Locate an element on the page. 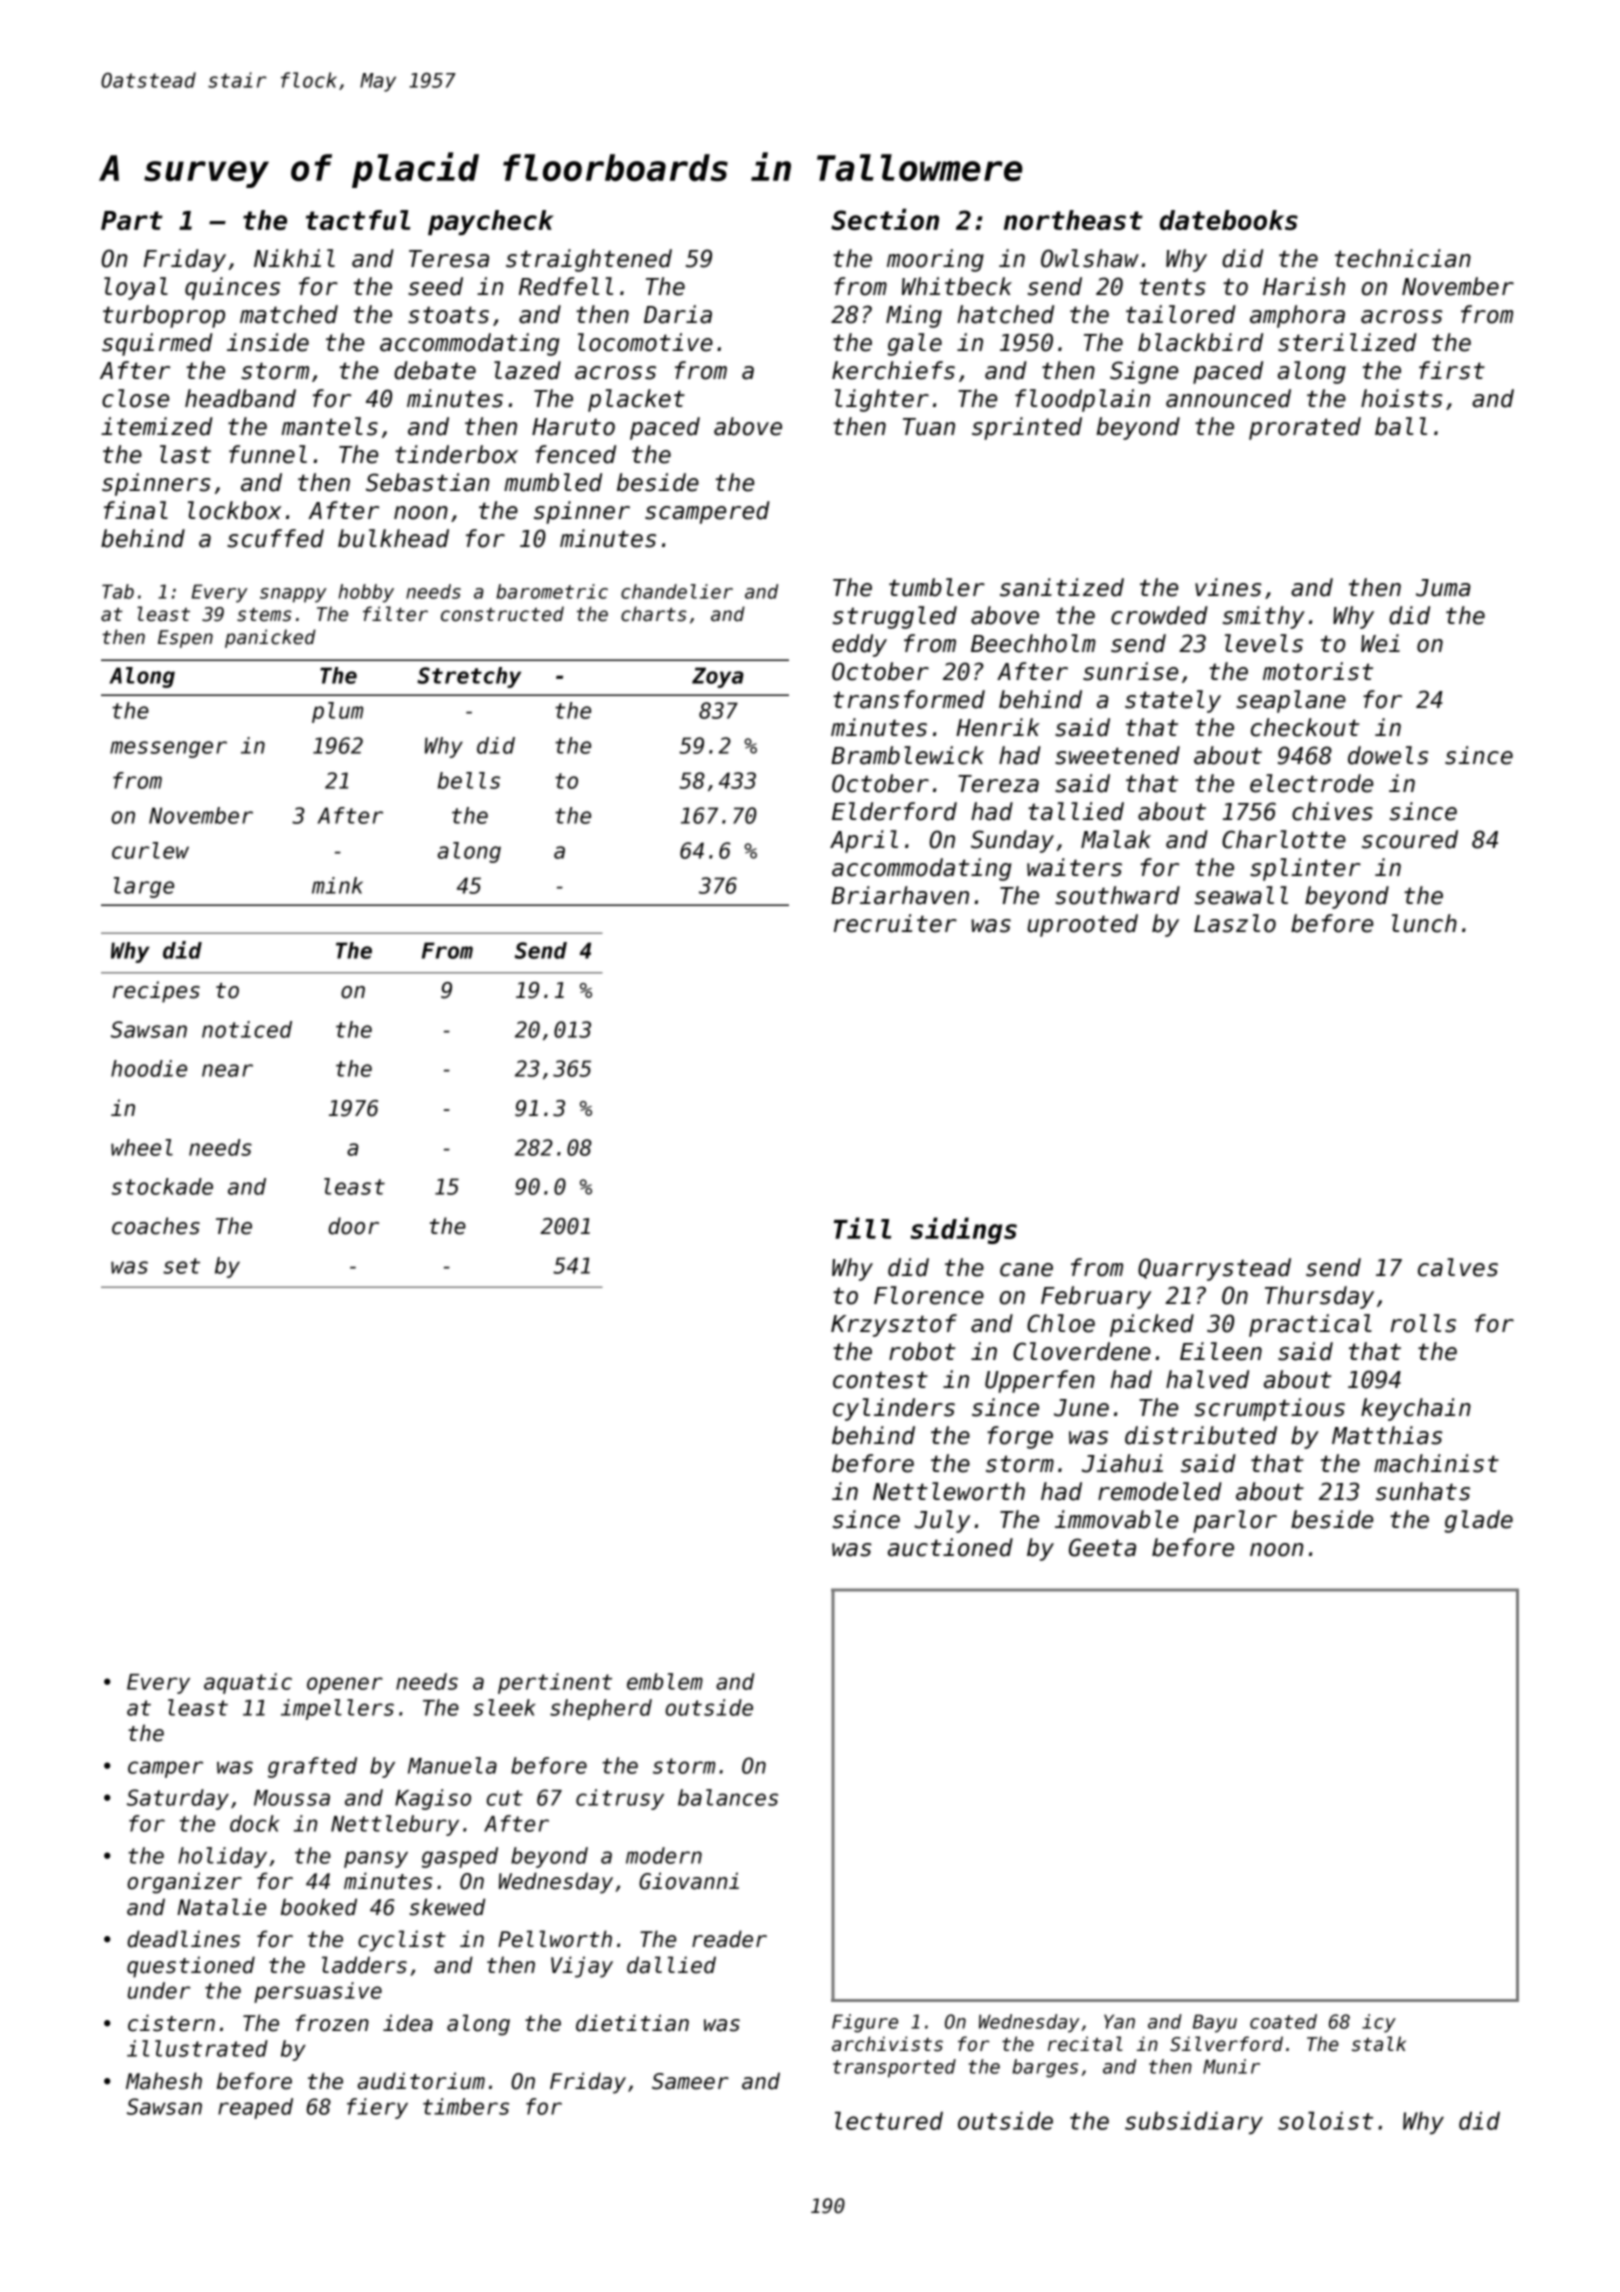 The image size is (1620, 2292). eddy is located at coordinates (859, 645).
